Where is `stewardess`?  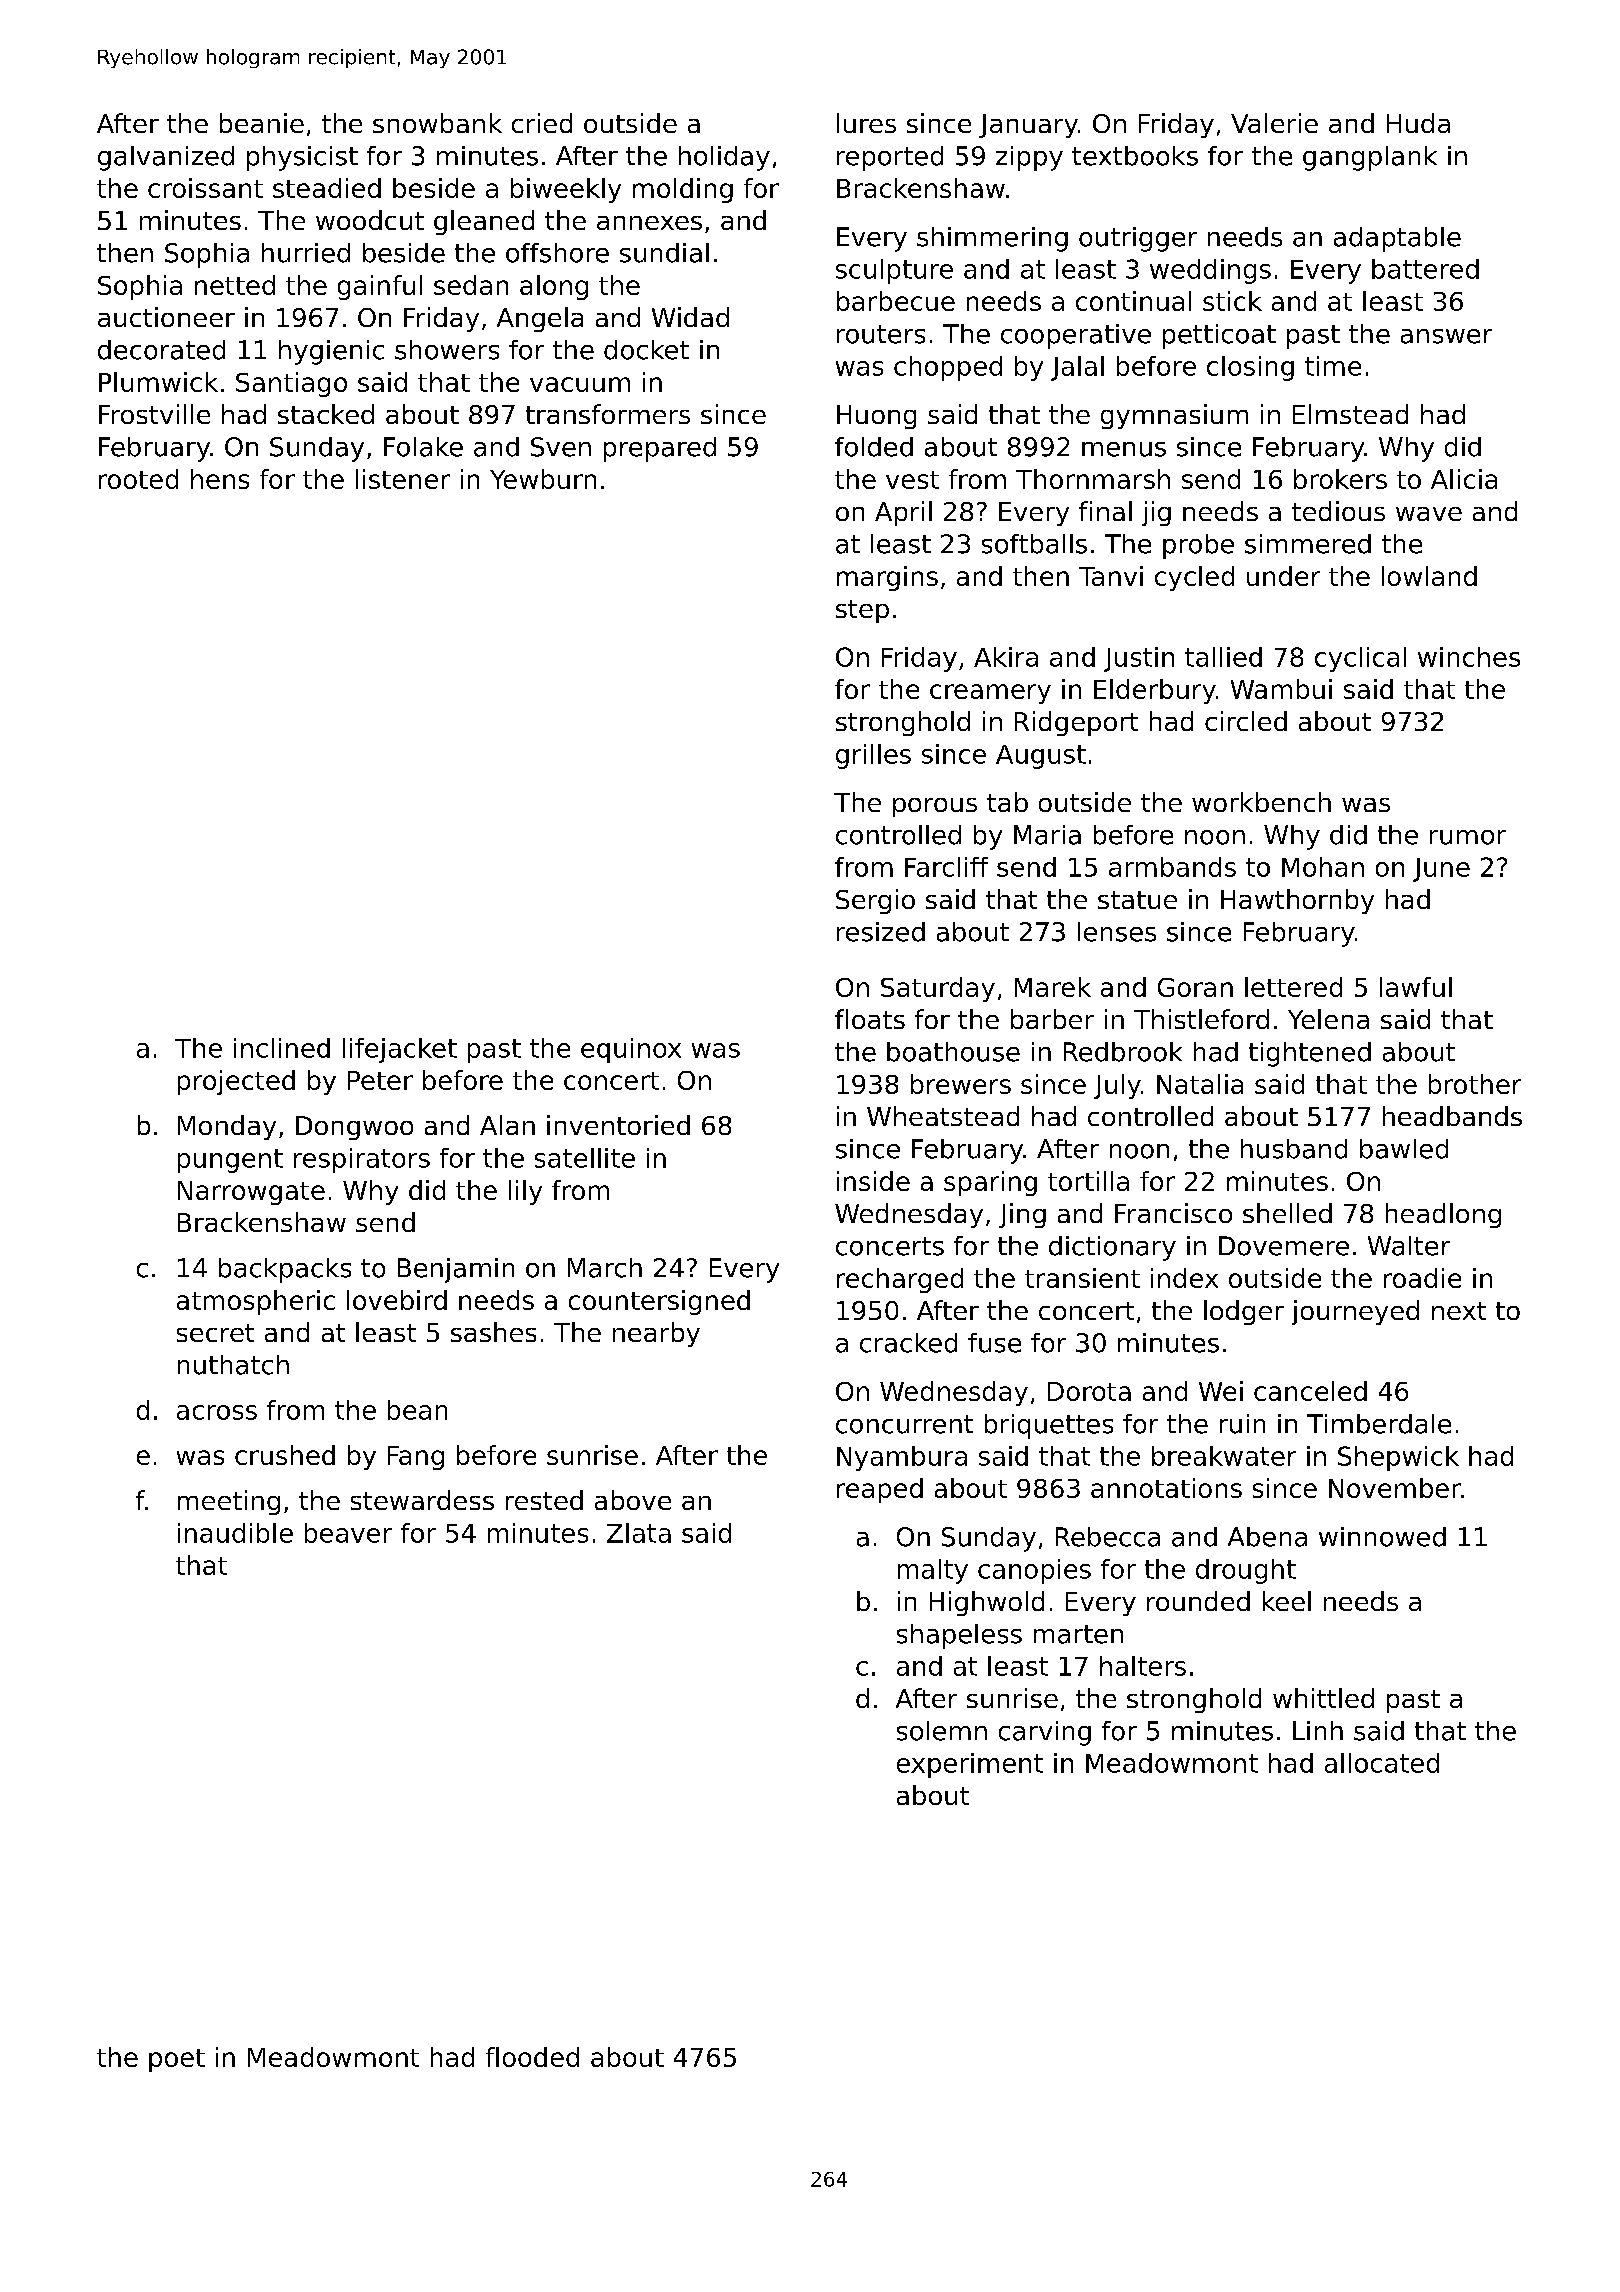 stewardess is located at coordinates (422, 1500).
